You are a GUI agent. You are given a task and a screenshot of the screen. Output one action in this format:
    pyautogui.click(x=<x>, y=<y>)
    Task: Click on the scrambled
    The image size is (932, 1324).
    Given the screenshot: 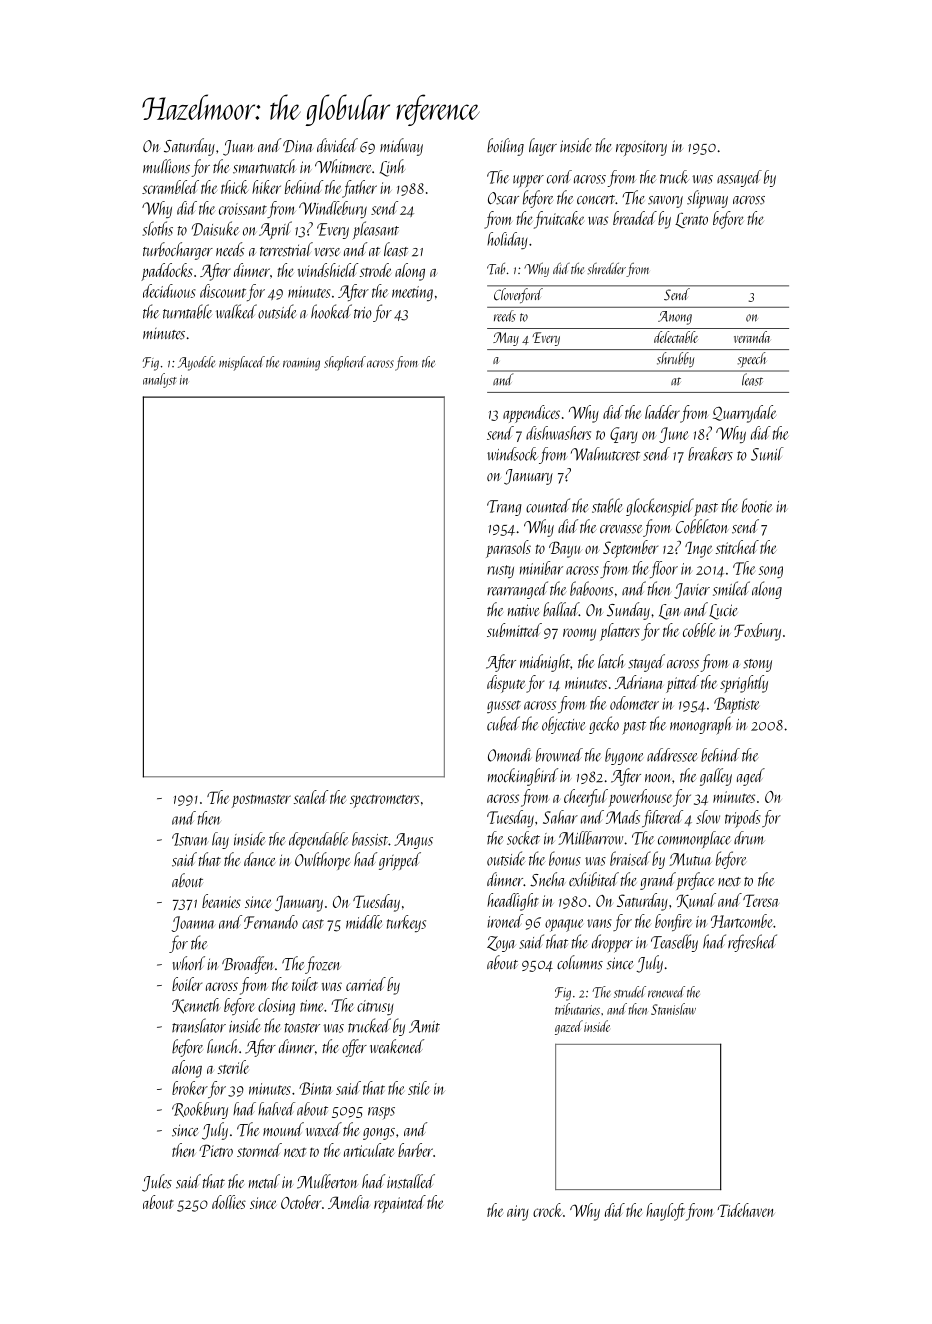 What is the action you would take?
    pyautogui.click(x=170, y=187)
